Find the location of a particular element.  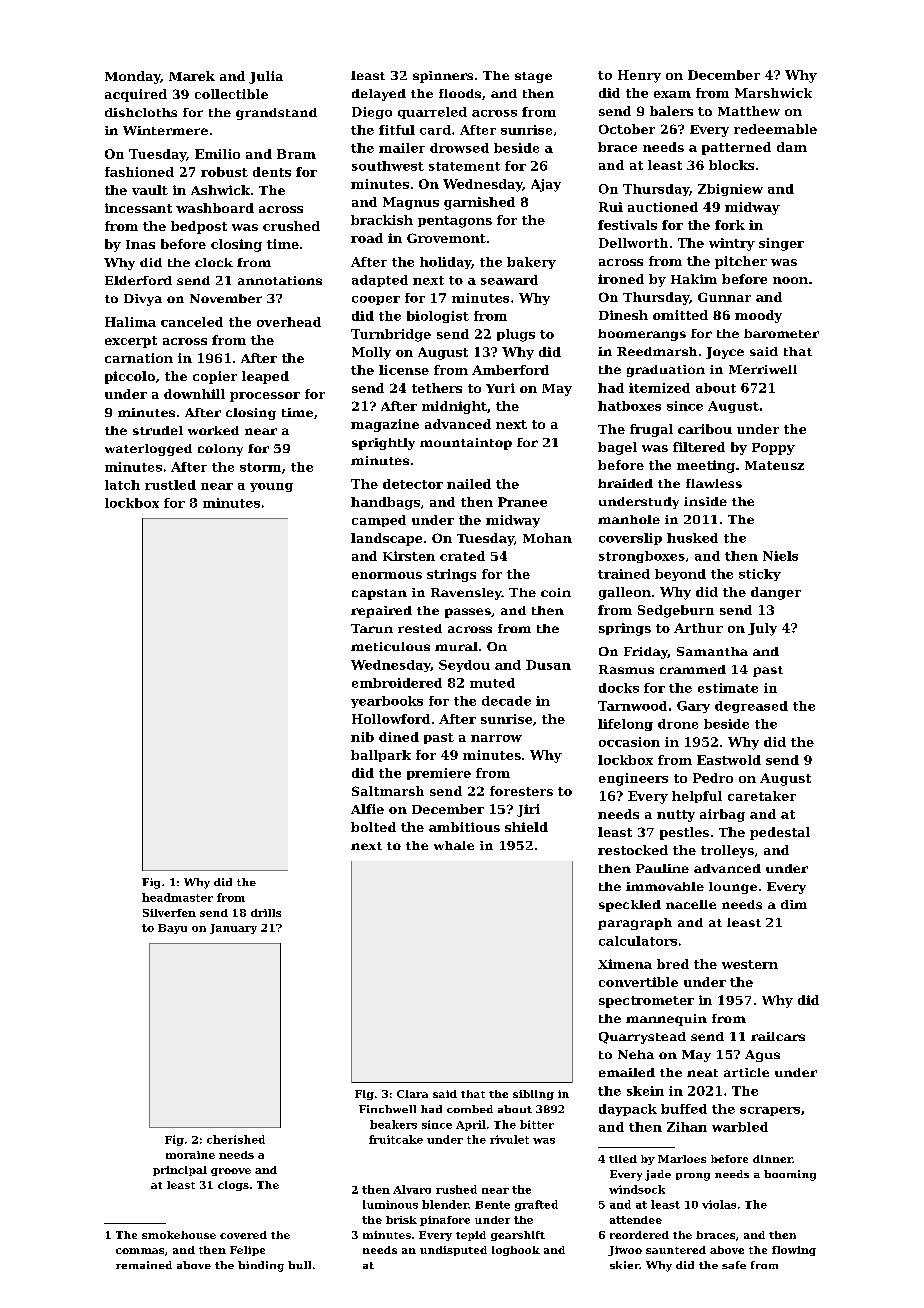

Marshwick is located at coordinates (773, 93).
